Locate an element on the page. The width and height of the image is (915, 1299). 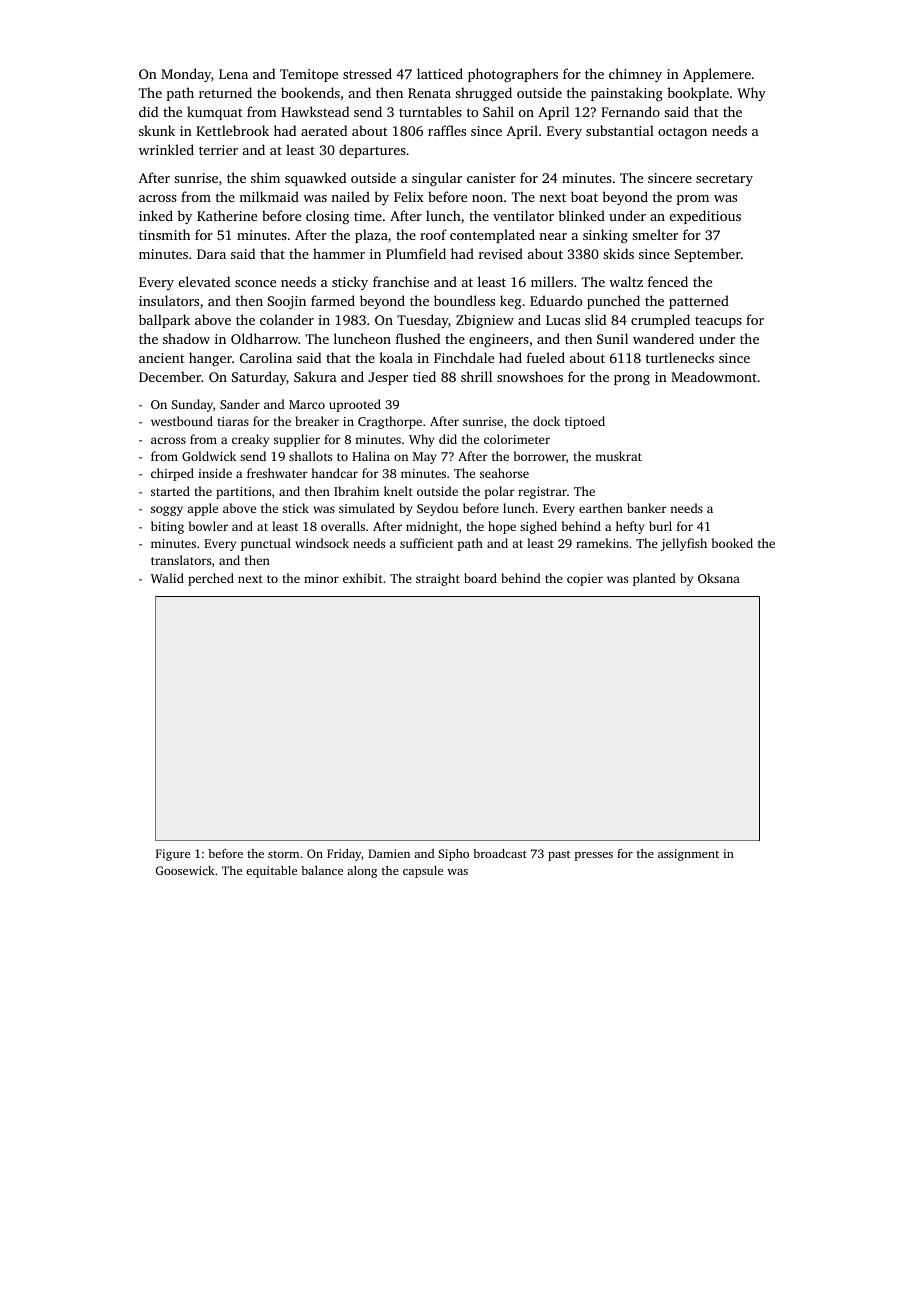
Lena is located at coordinates (233, 74).
